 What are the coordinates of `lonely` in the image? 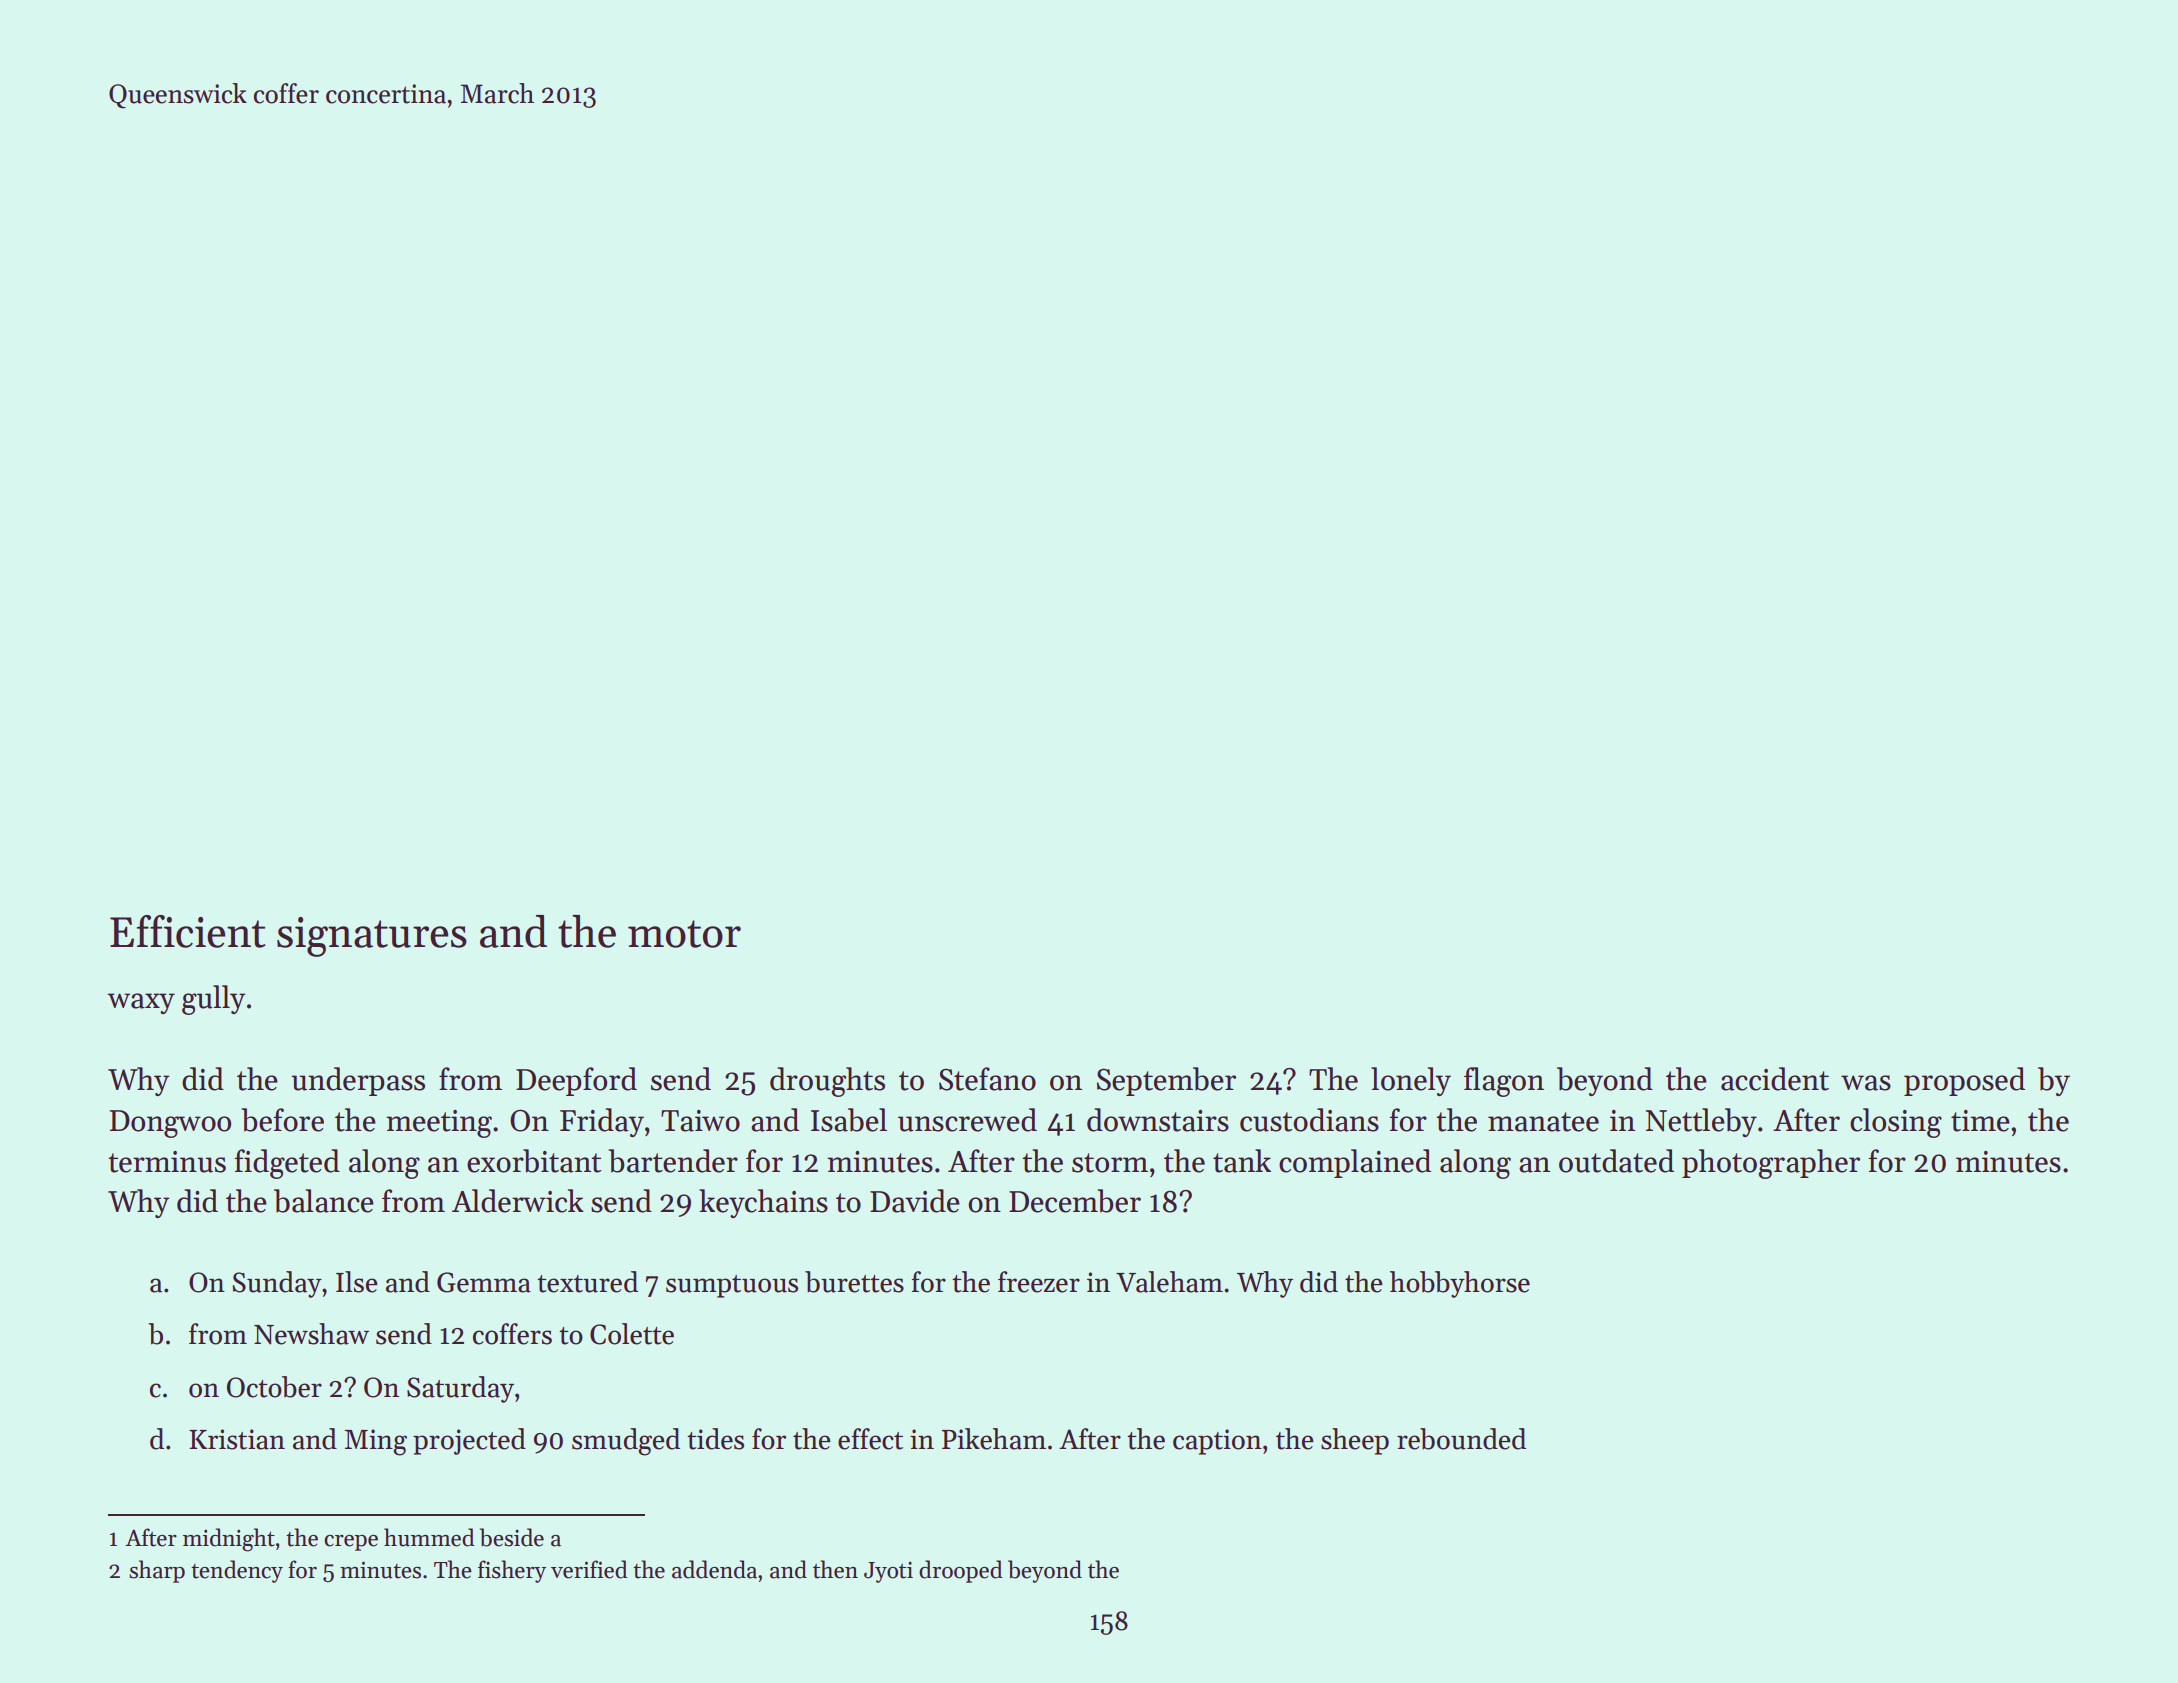 It's located at (1411, 1081).
